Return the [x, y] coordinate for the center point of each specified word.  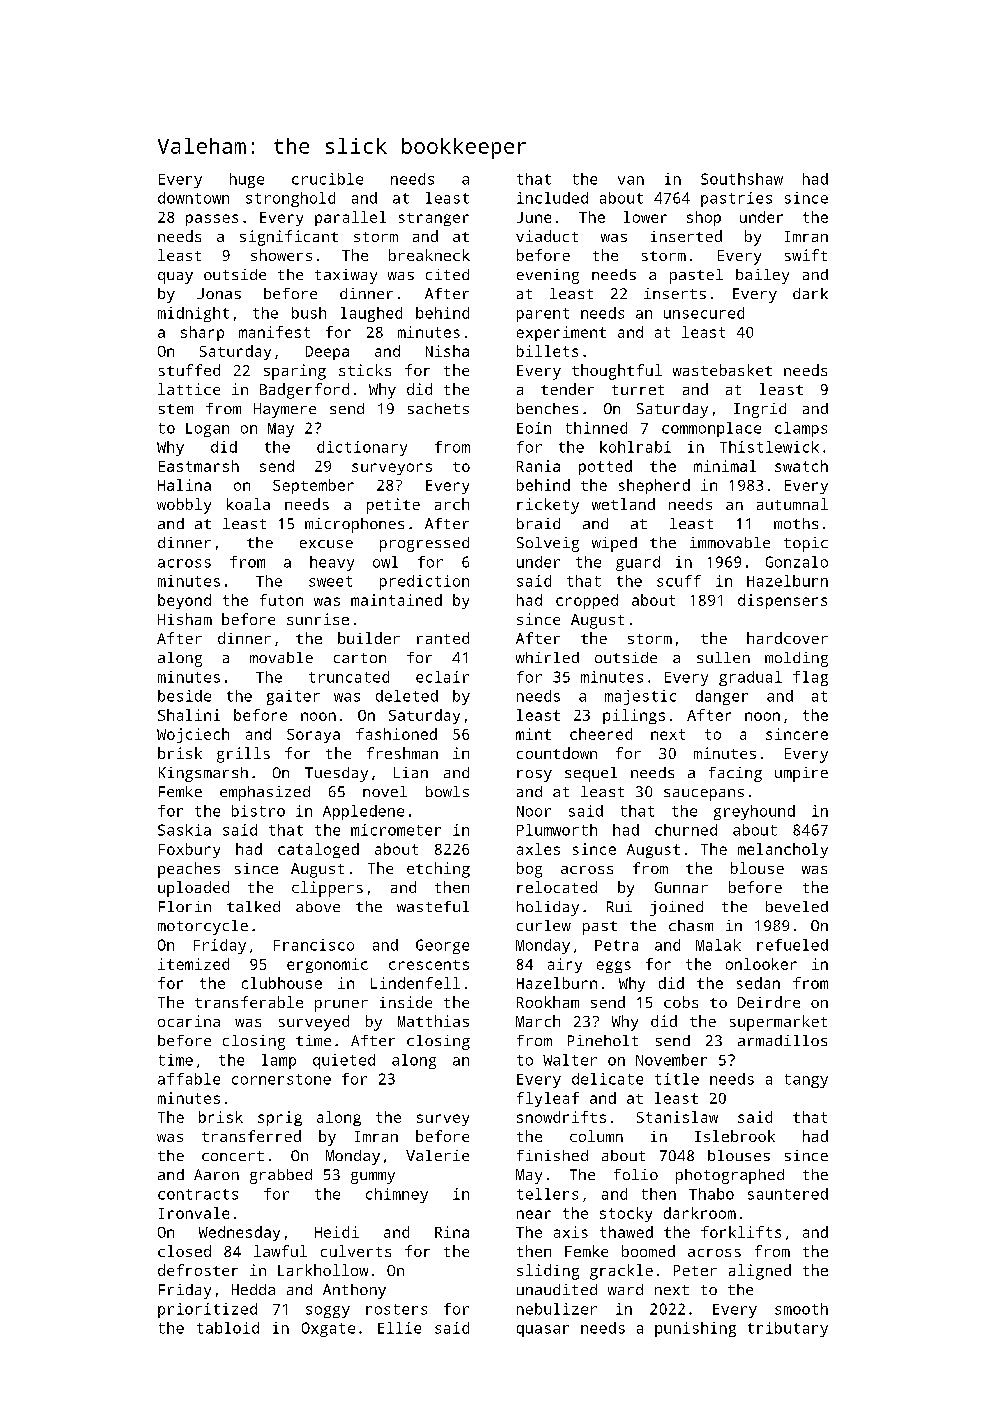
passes [212, 220]
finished [552, 1155]
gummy [373, 1178]
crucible [327, 179]
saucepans [704, 795]
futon [281, 600]
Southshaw [742, 179]
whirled [547, 657]
